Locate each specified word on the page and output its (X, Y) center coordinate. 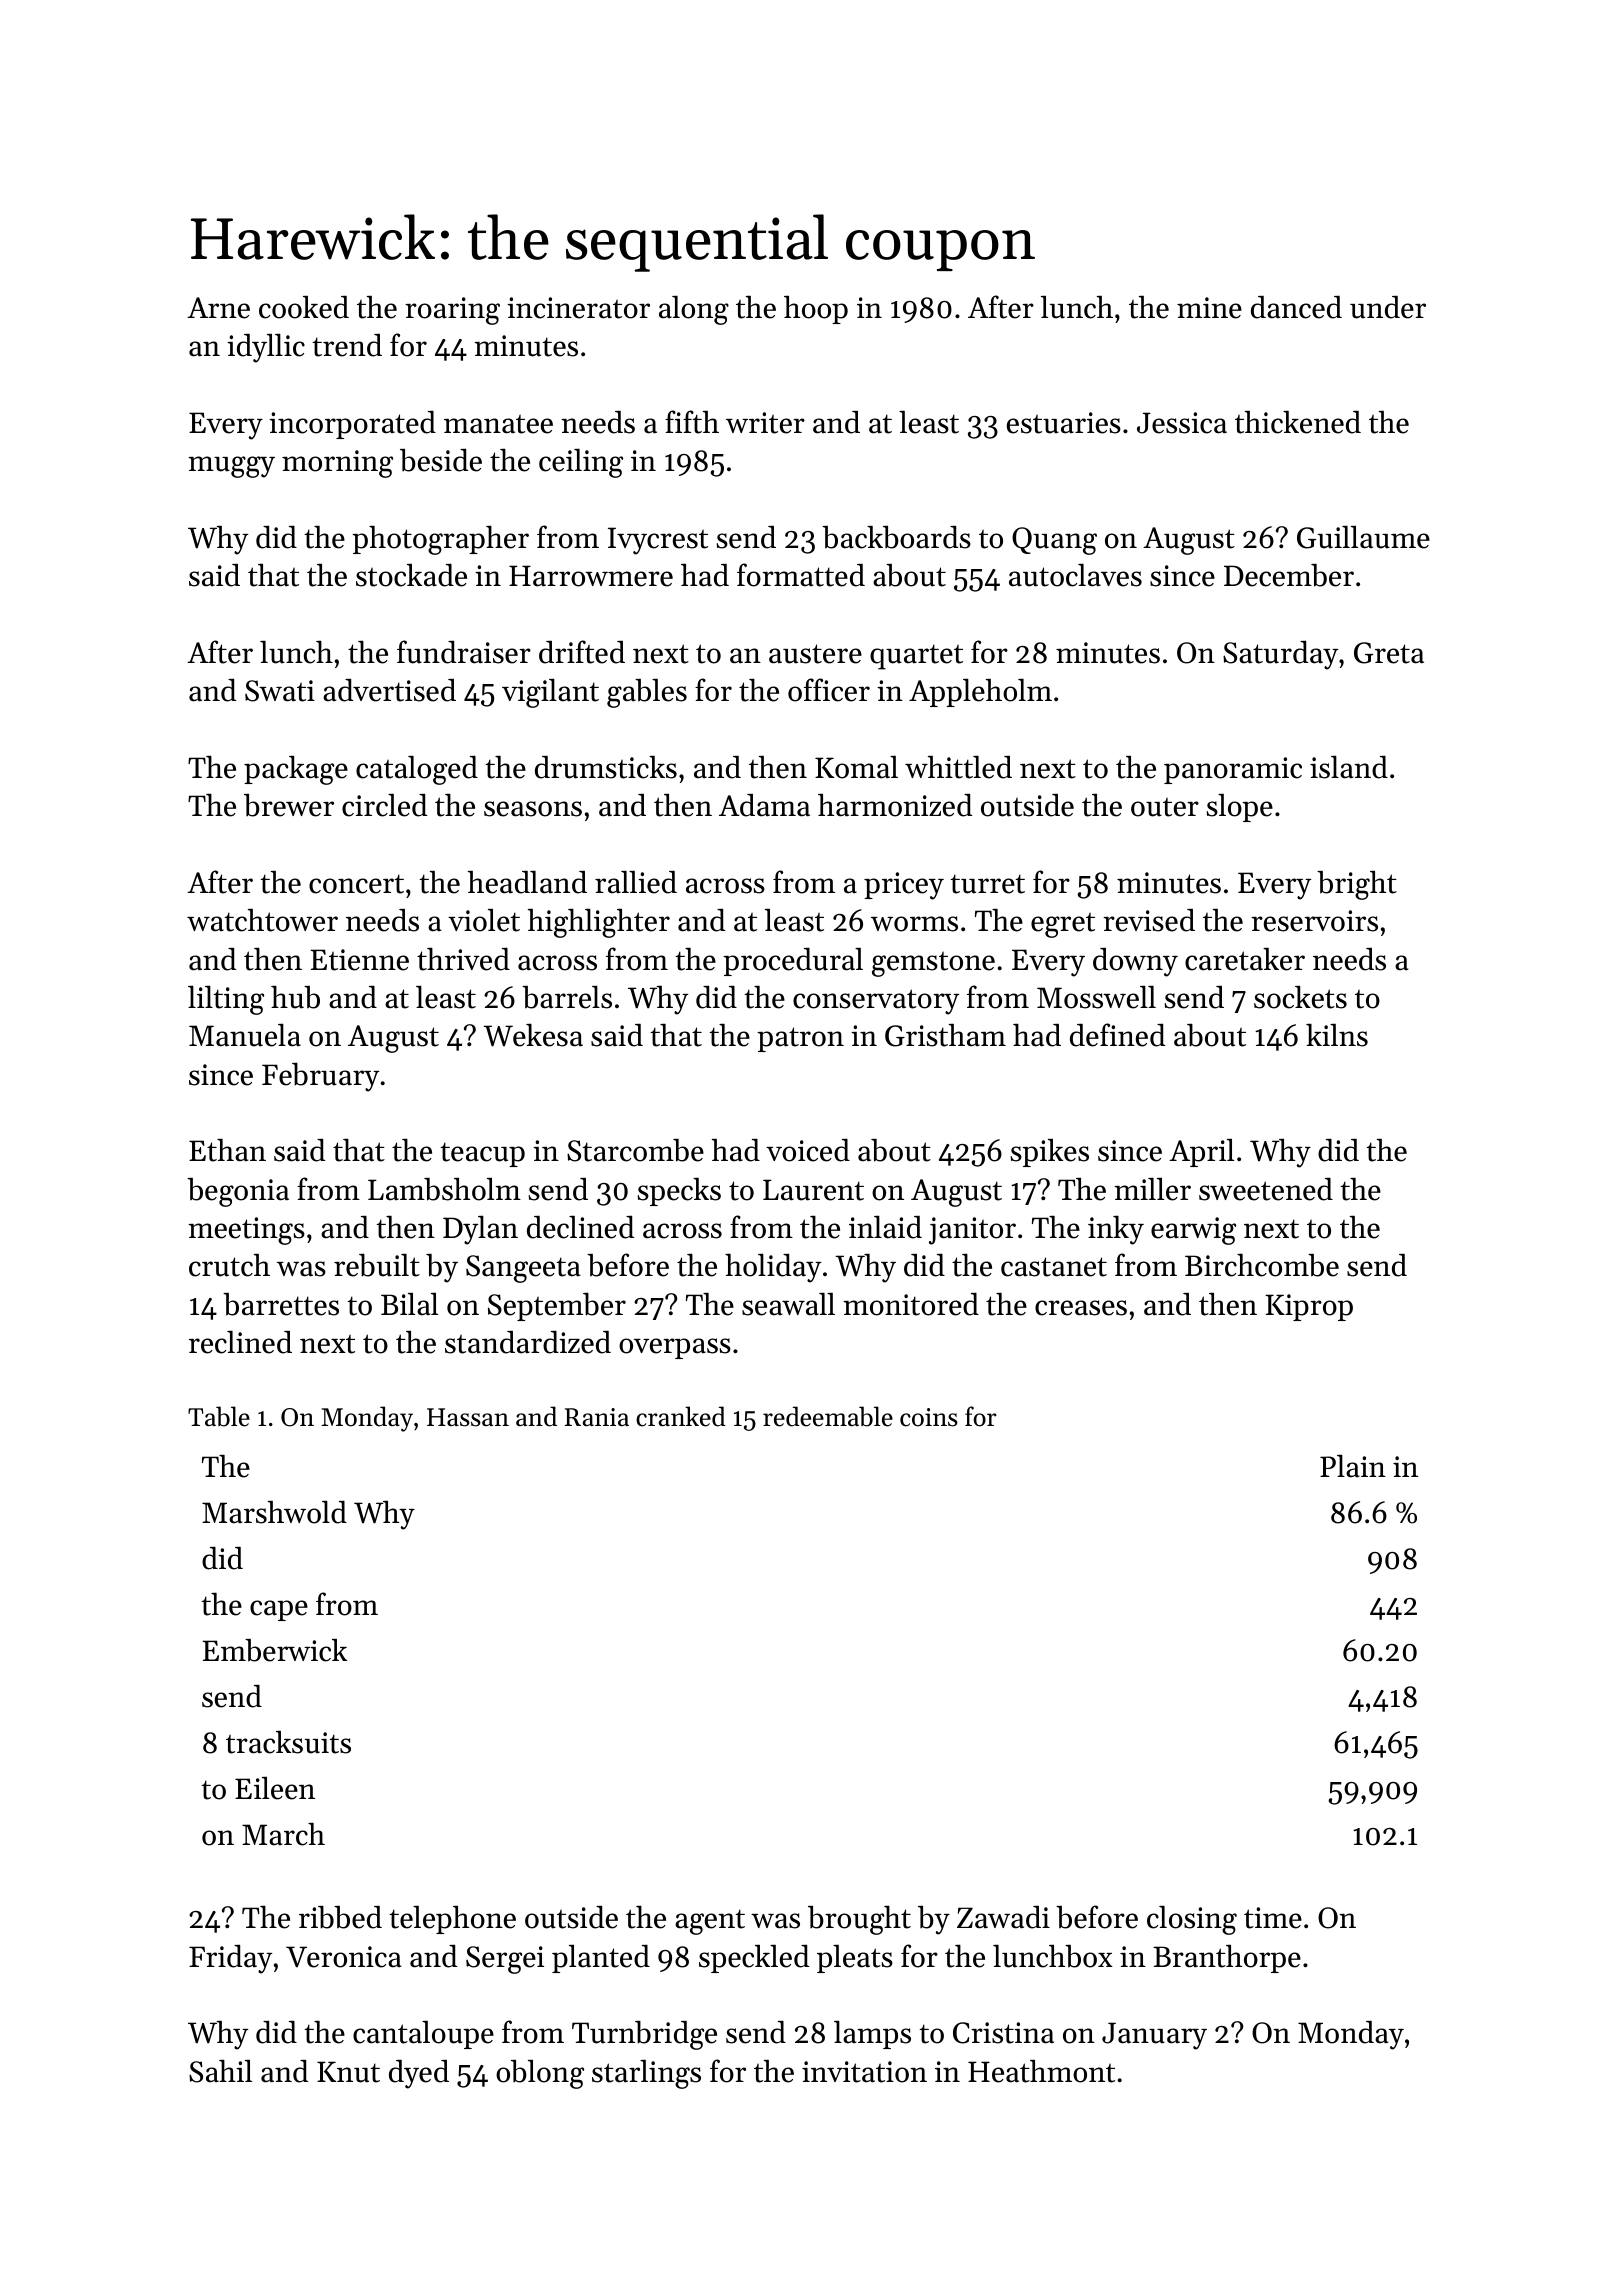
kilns (1337, 1035)
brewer (289, 805)
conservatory (876, 1002)
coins (929, 1417)
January (1154, 2036)
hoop (816, 310)
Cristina (1003, 2033)
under (1388, 307)
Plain (1353, 1466)
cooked (304, 307)
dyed (419, 2074)
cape (279, 1610)
